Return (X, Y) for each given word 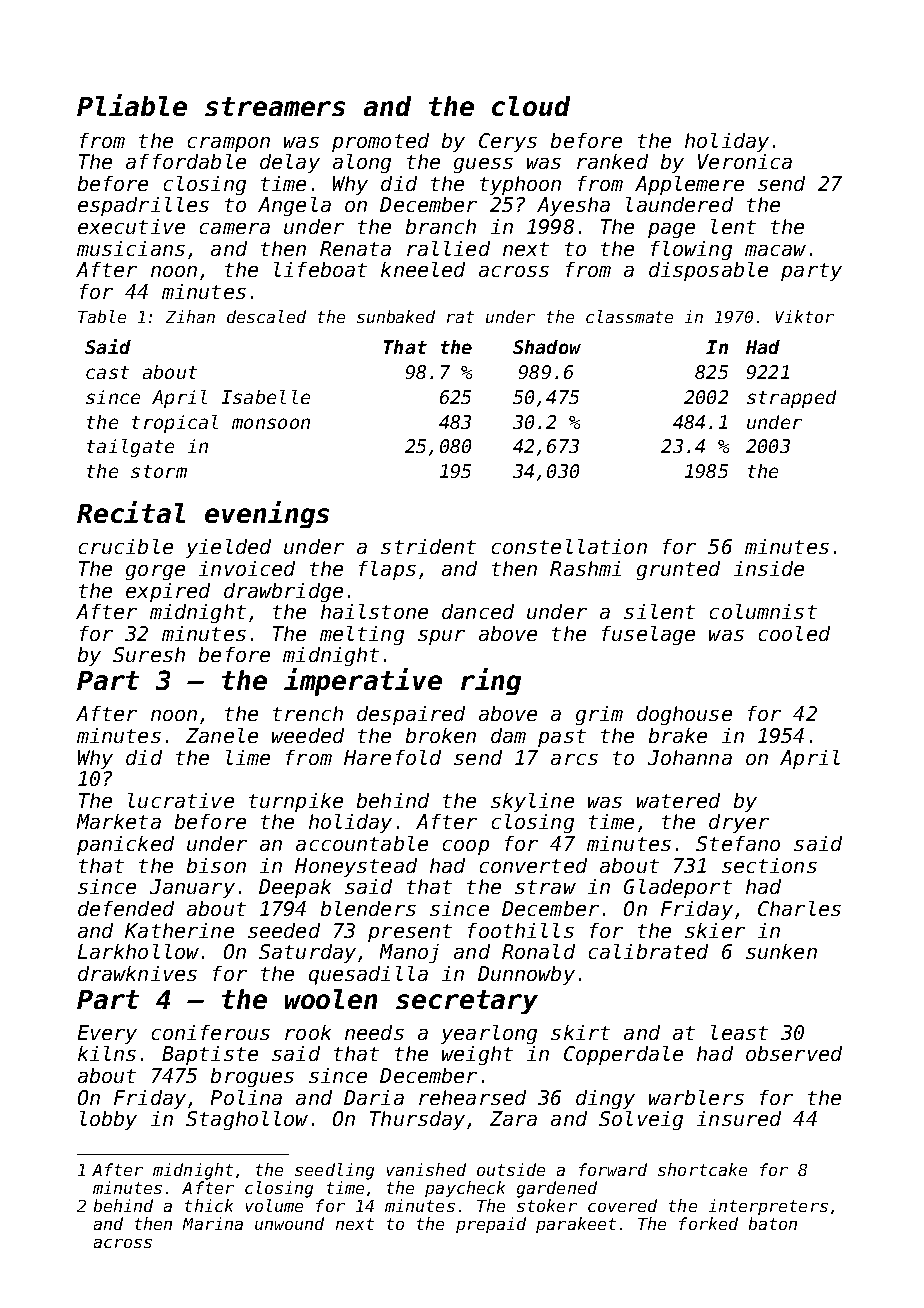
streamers (275, 106)
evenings (267, 514)
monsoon (271, 423)
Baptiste (210, 1055)
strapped (791, 399)
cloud (531, 106)
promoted (380, 142)
